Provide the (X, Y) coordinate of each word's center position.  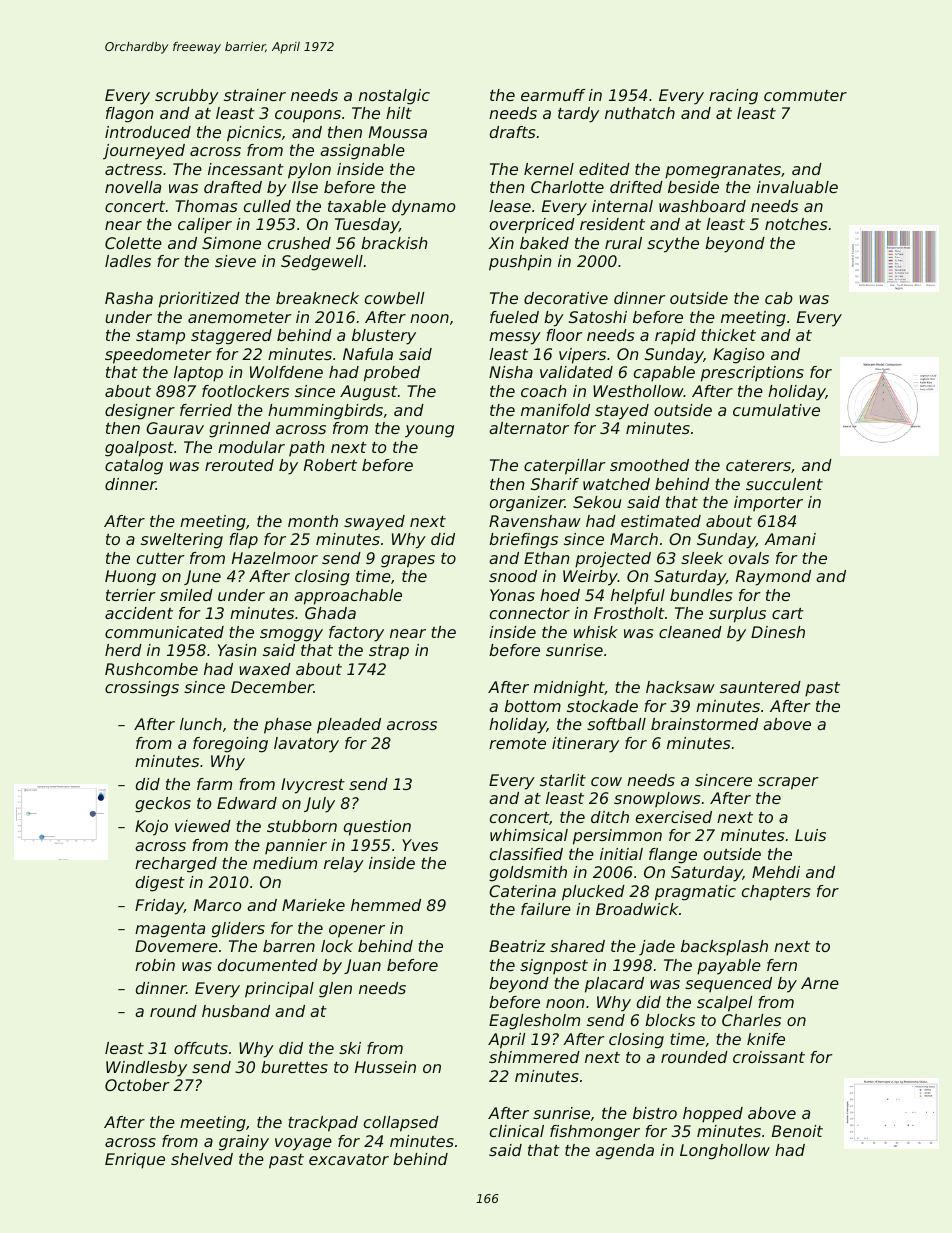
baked (544, 243)
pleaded (349, 726)
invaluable (797, 187)
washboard (702, 206)
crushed (299, 243)
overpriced (532, 226)
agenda (625, 1152)
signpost (554, 967)
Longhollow (725, 1152)
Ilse (305, 187)
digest (160, 884)
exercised (674, 817)
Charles (751, 1020)
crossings (142, 689)
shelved (202, 1159)
